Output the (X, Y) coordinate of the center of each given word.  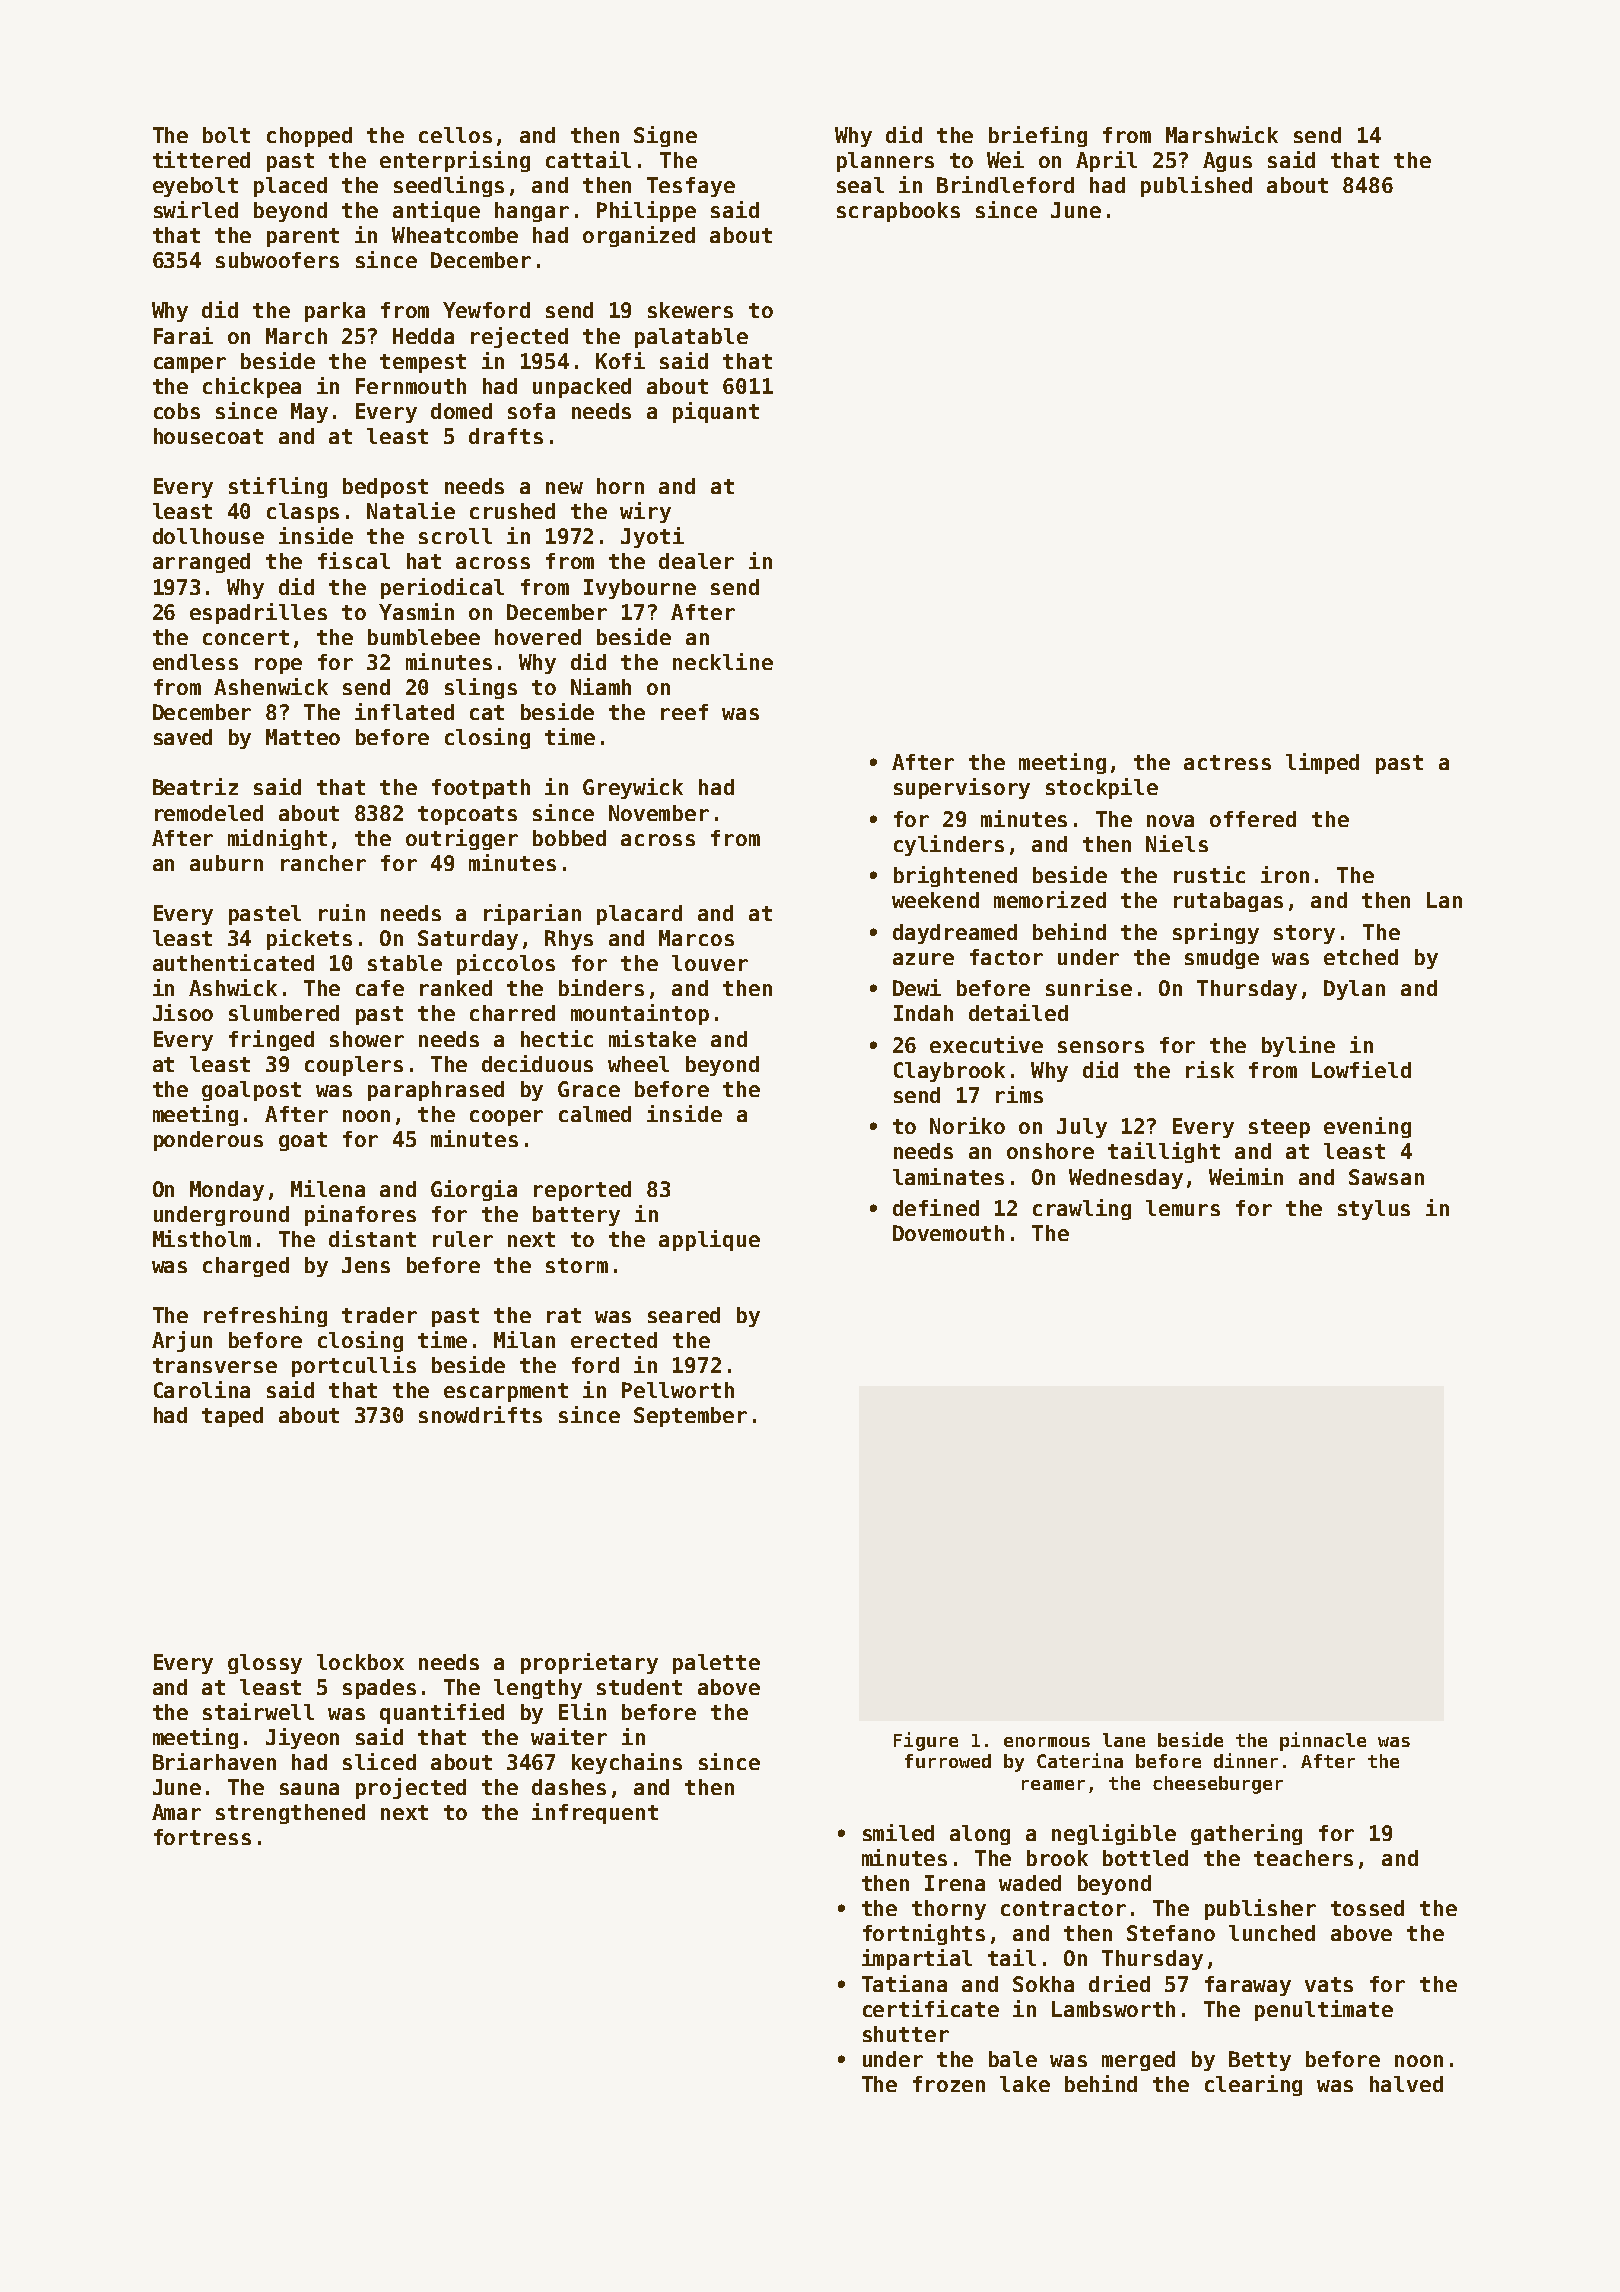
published (1196, 186)
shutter (906, 2034)
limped (1322, 763)
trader (379, 1315)
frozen (949, 2084)
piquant (716, 412)
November (659, 813)
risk (1210, 1069)
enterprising (455, 161)
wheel (638, 1064)
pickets (309, 939)
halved (1406, 2084)
